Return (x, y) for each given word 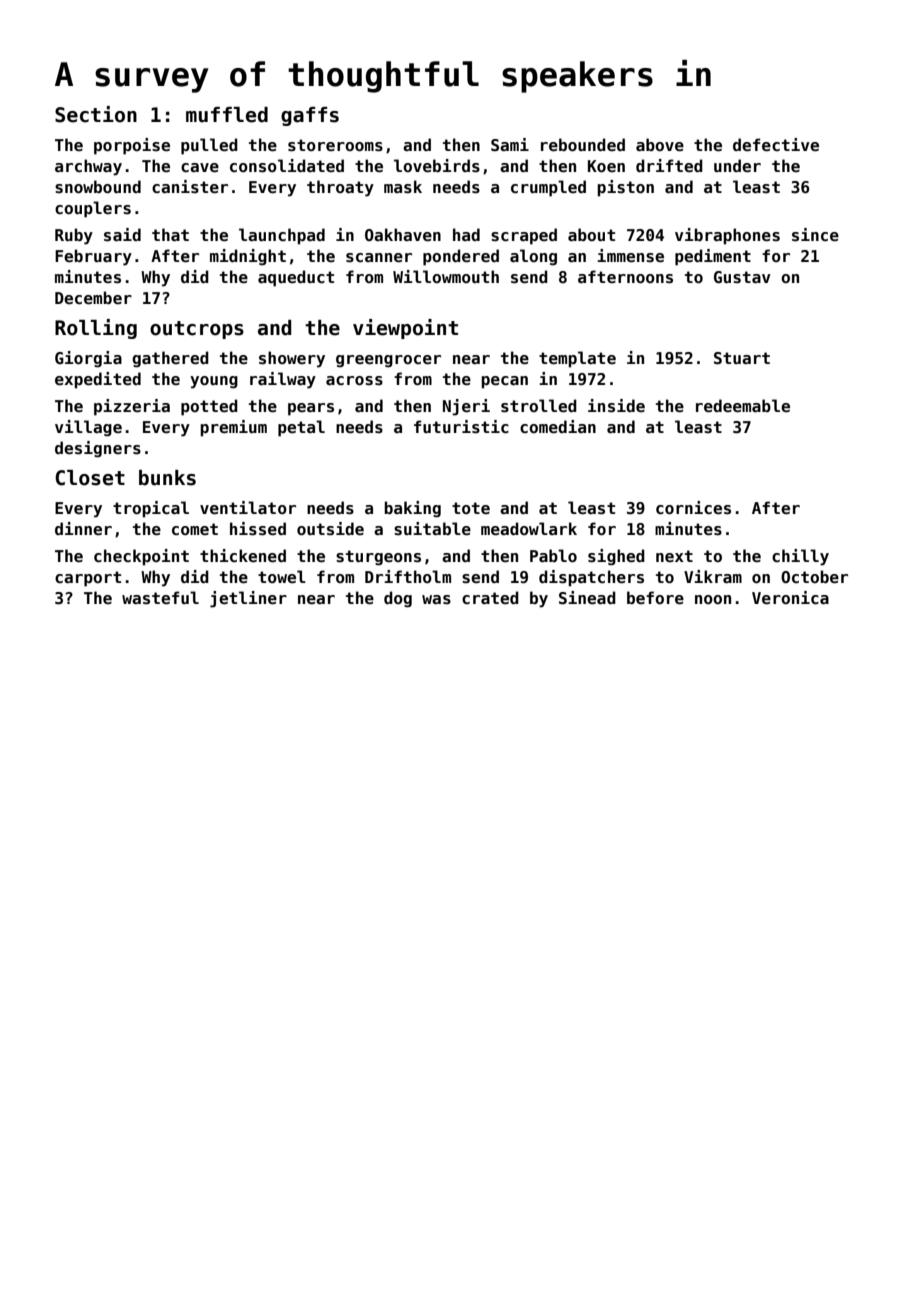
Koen (606, 166)
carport (88, 579)
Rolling (96, 329)
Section (96, 114)
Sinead (587, 598)
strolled (539, 406)
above (660, 145)
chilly (800, 557)
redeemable (743, 406)
